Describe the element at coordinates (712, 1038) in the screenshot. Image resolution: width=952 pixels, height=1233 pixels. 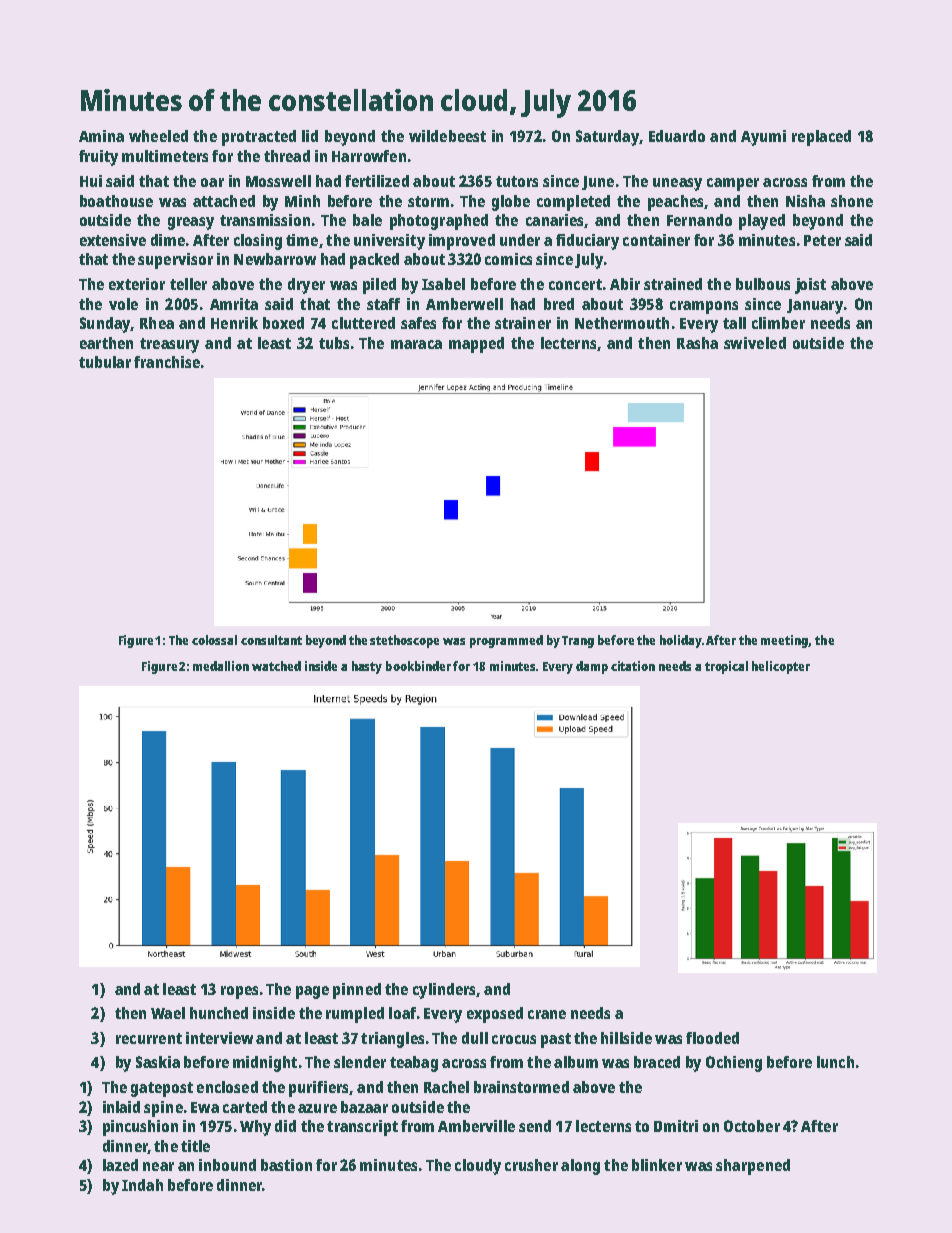
I see `flooded` at that location.
